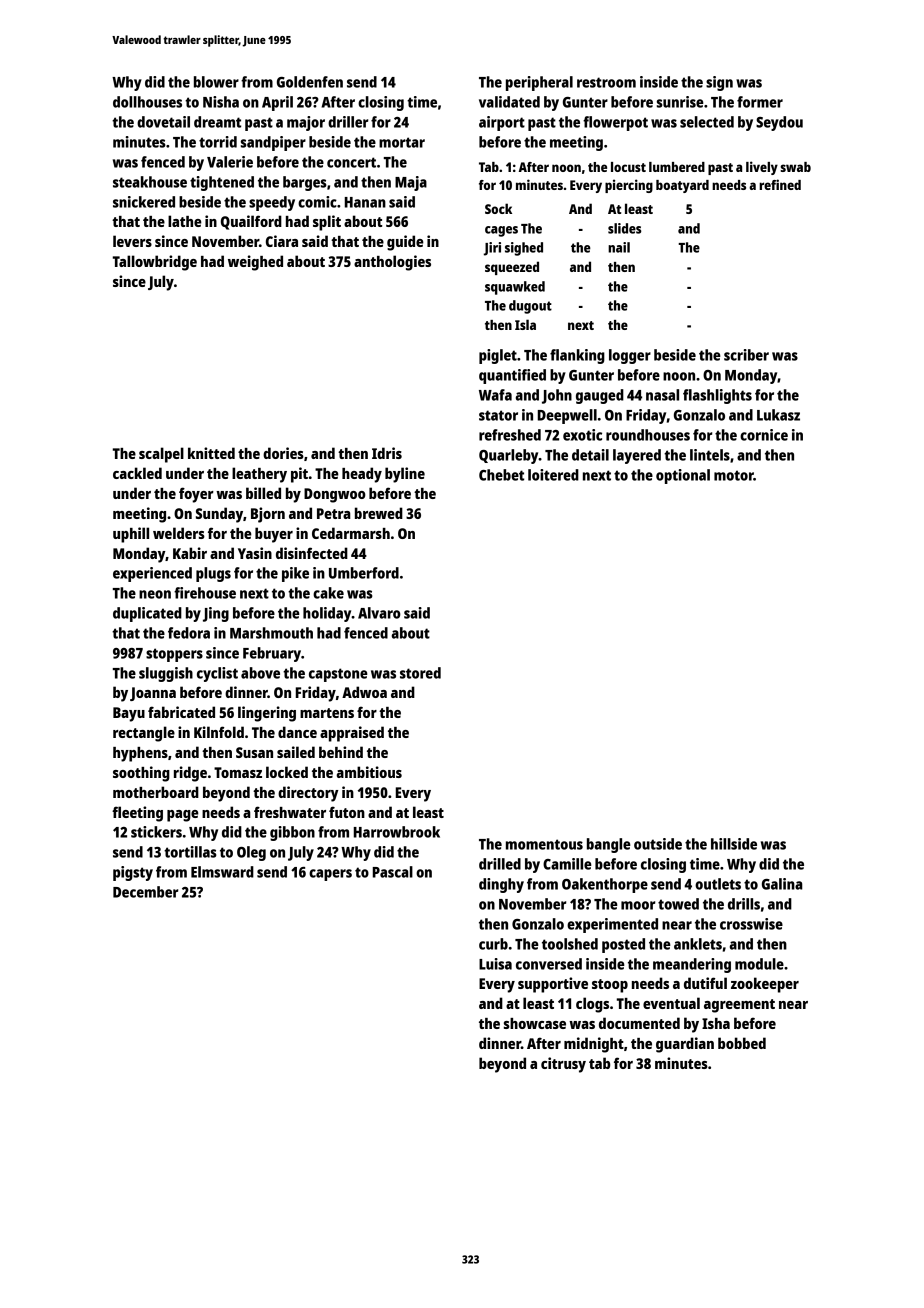 Image resolution: width=924 pixels, height=1308 pixels. Describe the element at coordinates (132, 241) in the document. I see `levers` at that location.
